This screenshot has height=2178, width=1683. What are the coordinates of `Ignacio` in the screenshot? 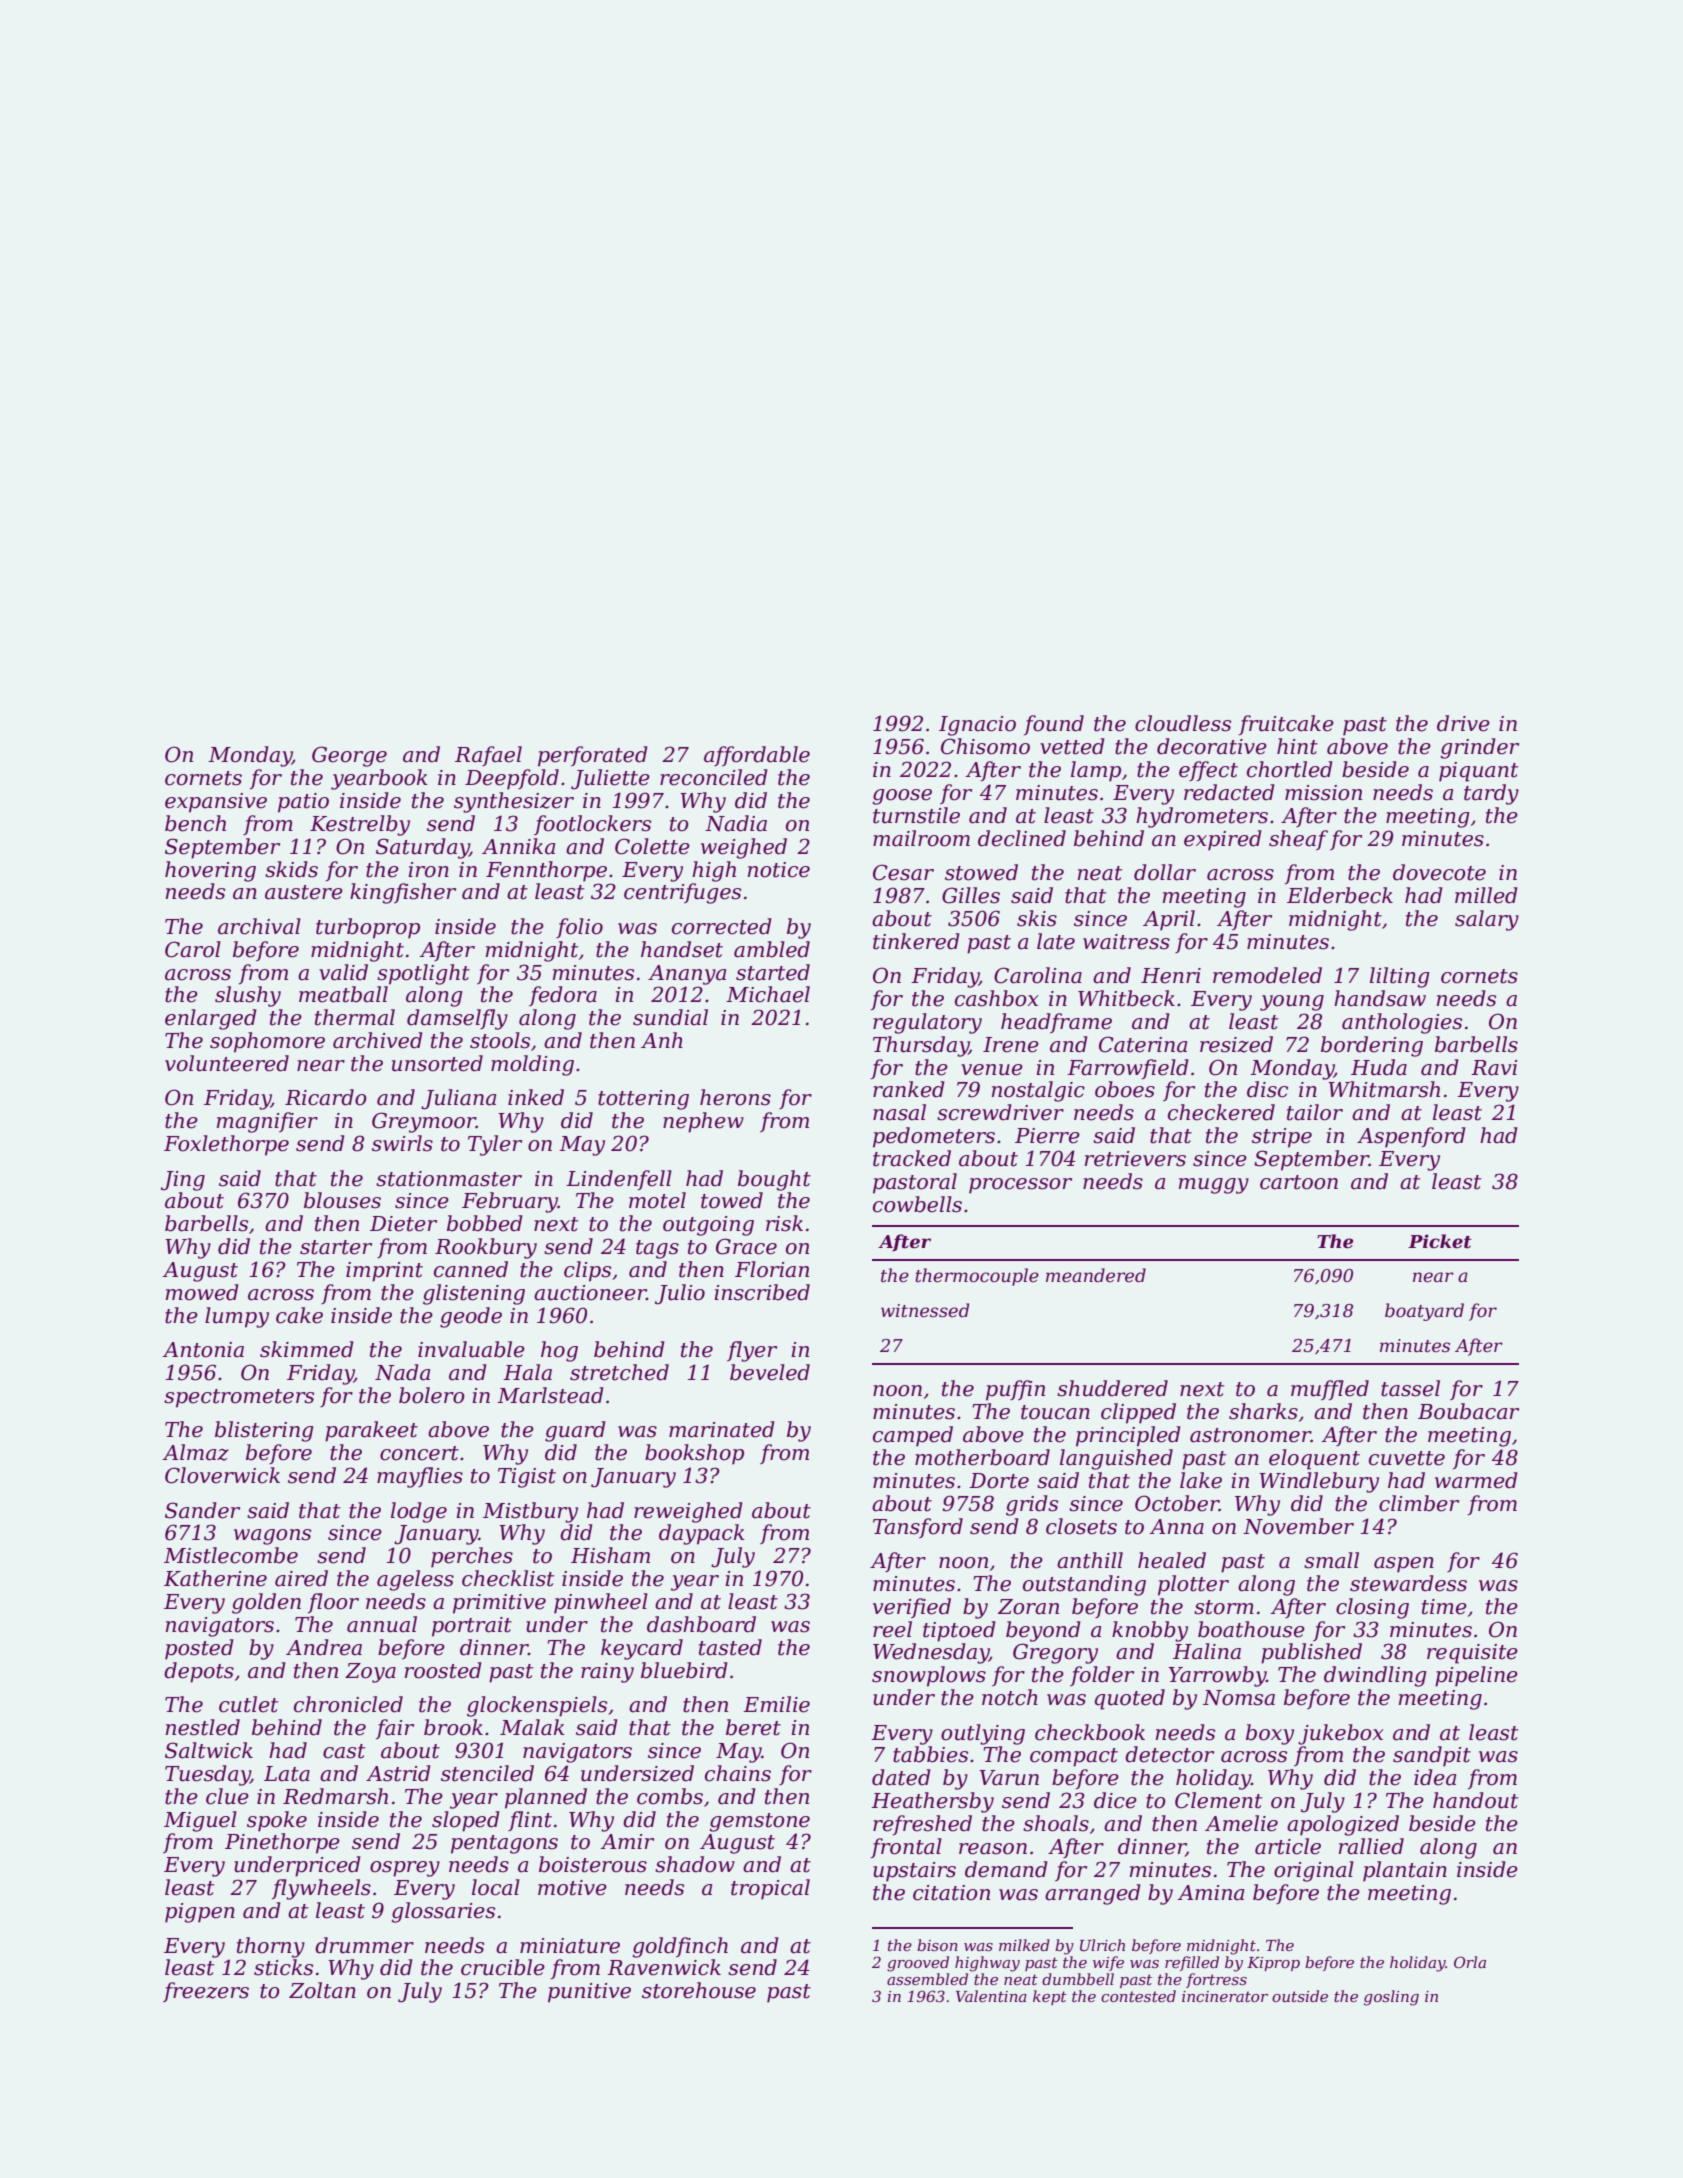 It's located at (977, 726).
